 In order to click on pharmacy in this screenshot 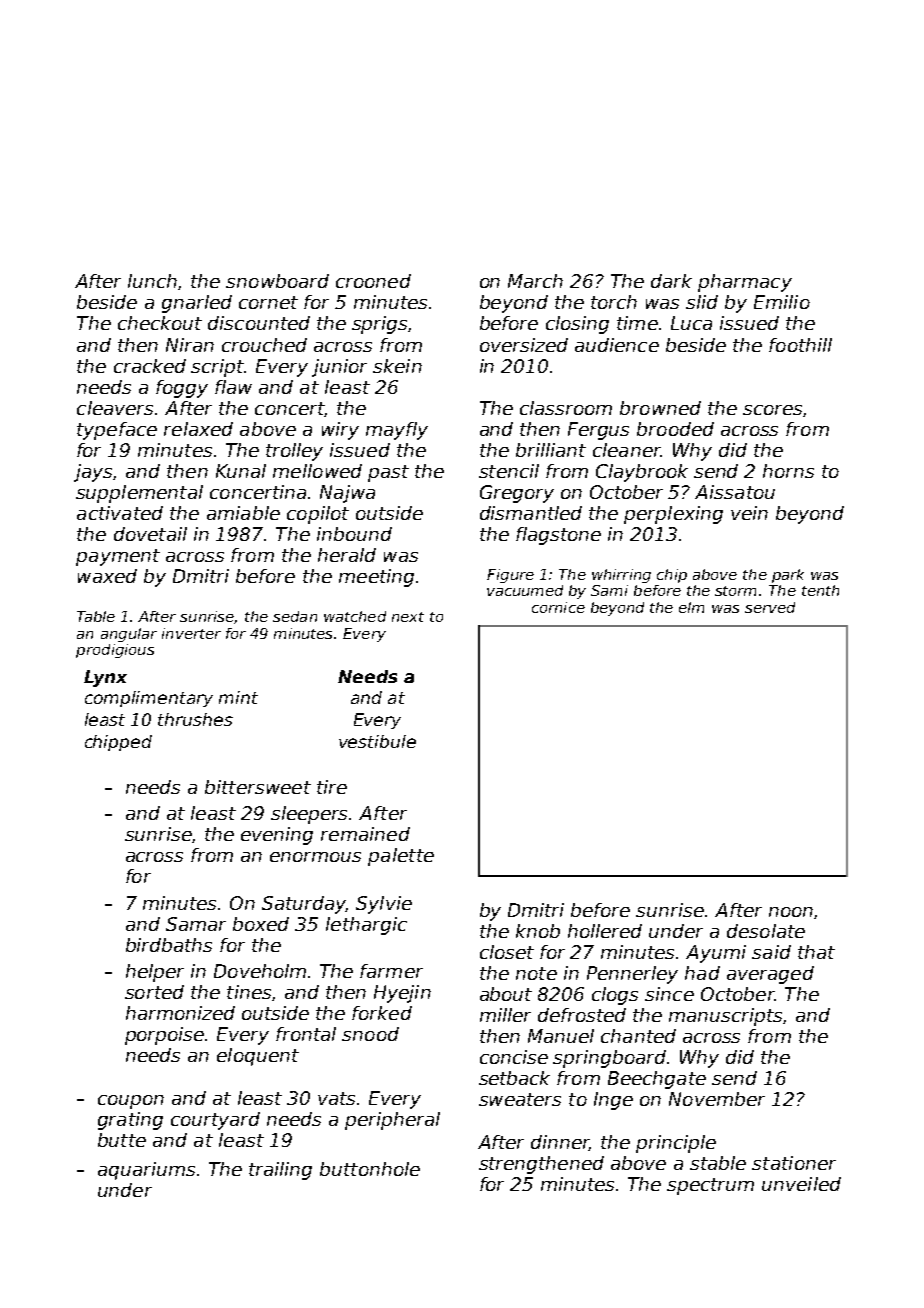, I will do `click(745, 283)`.
